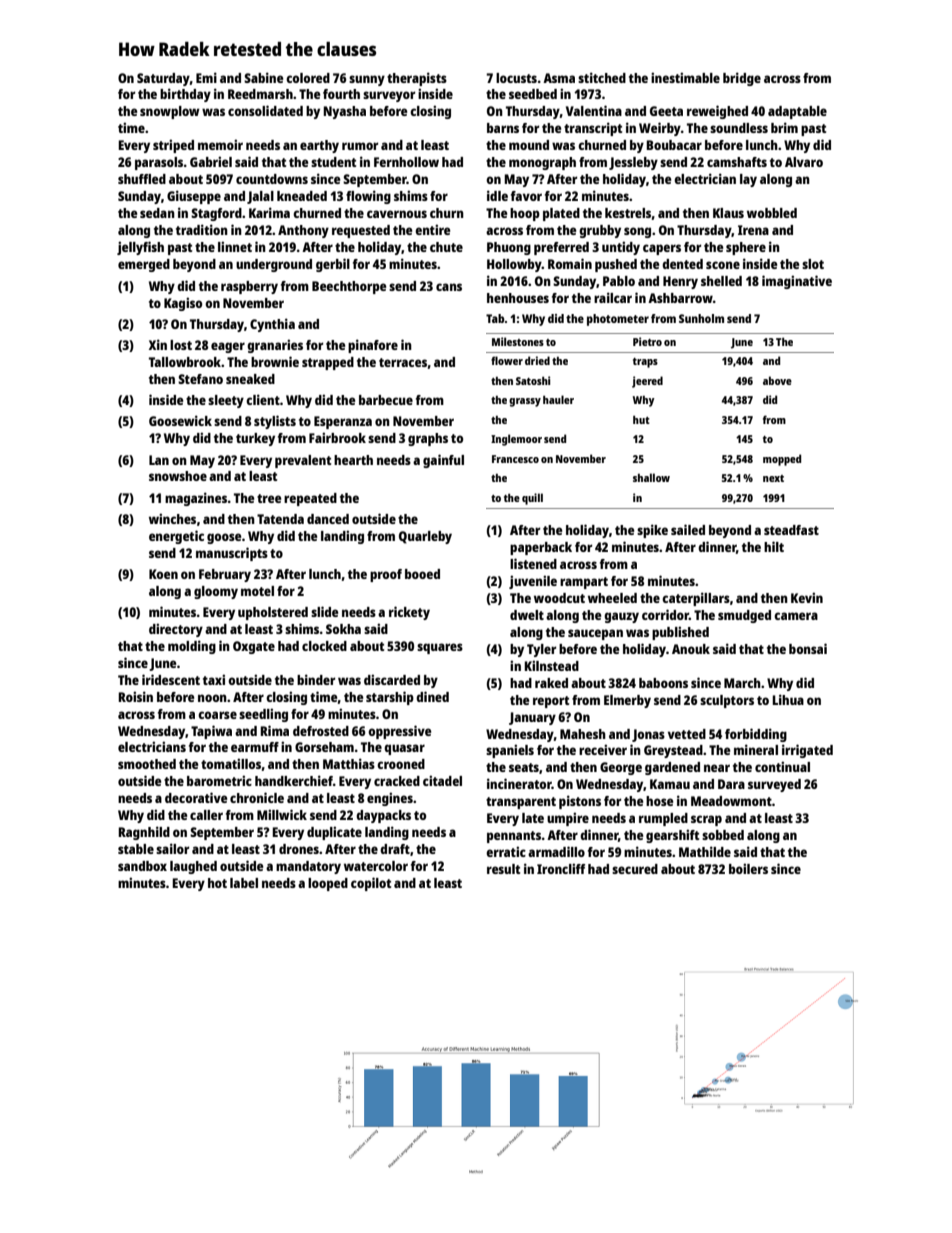  What do you see at coordinates (652, 531) in the page?
I see `spike` at bounding box center [652, 531].
